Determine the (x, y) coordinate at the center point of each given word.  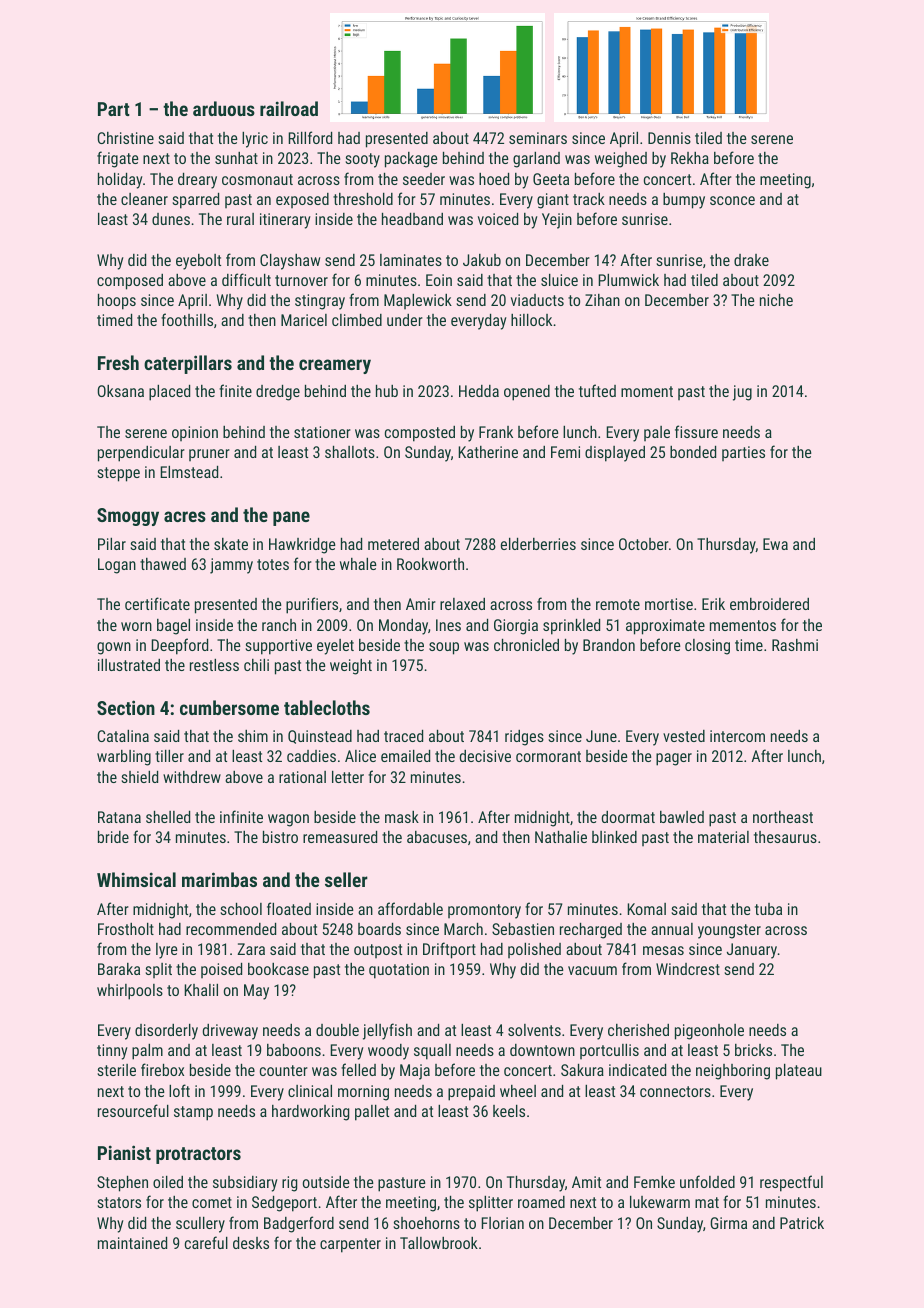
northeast (783, 817)
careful (206, 1242)
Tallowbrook (439, 1243)
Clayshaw (290, 262)
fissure (696, 431)
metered (393, 544)
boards (379, 929)
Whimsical (136, 879)
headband (412, 219)
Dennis (669, 138)
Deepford (179, 646)
